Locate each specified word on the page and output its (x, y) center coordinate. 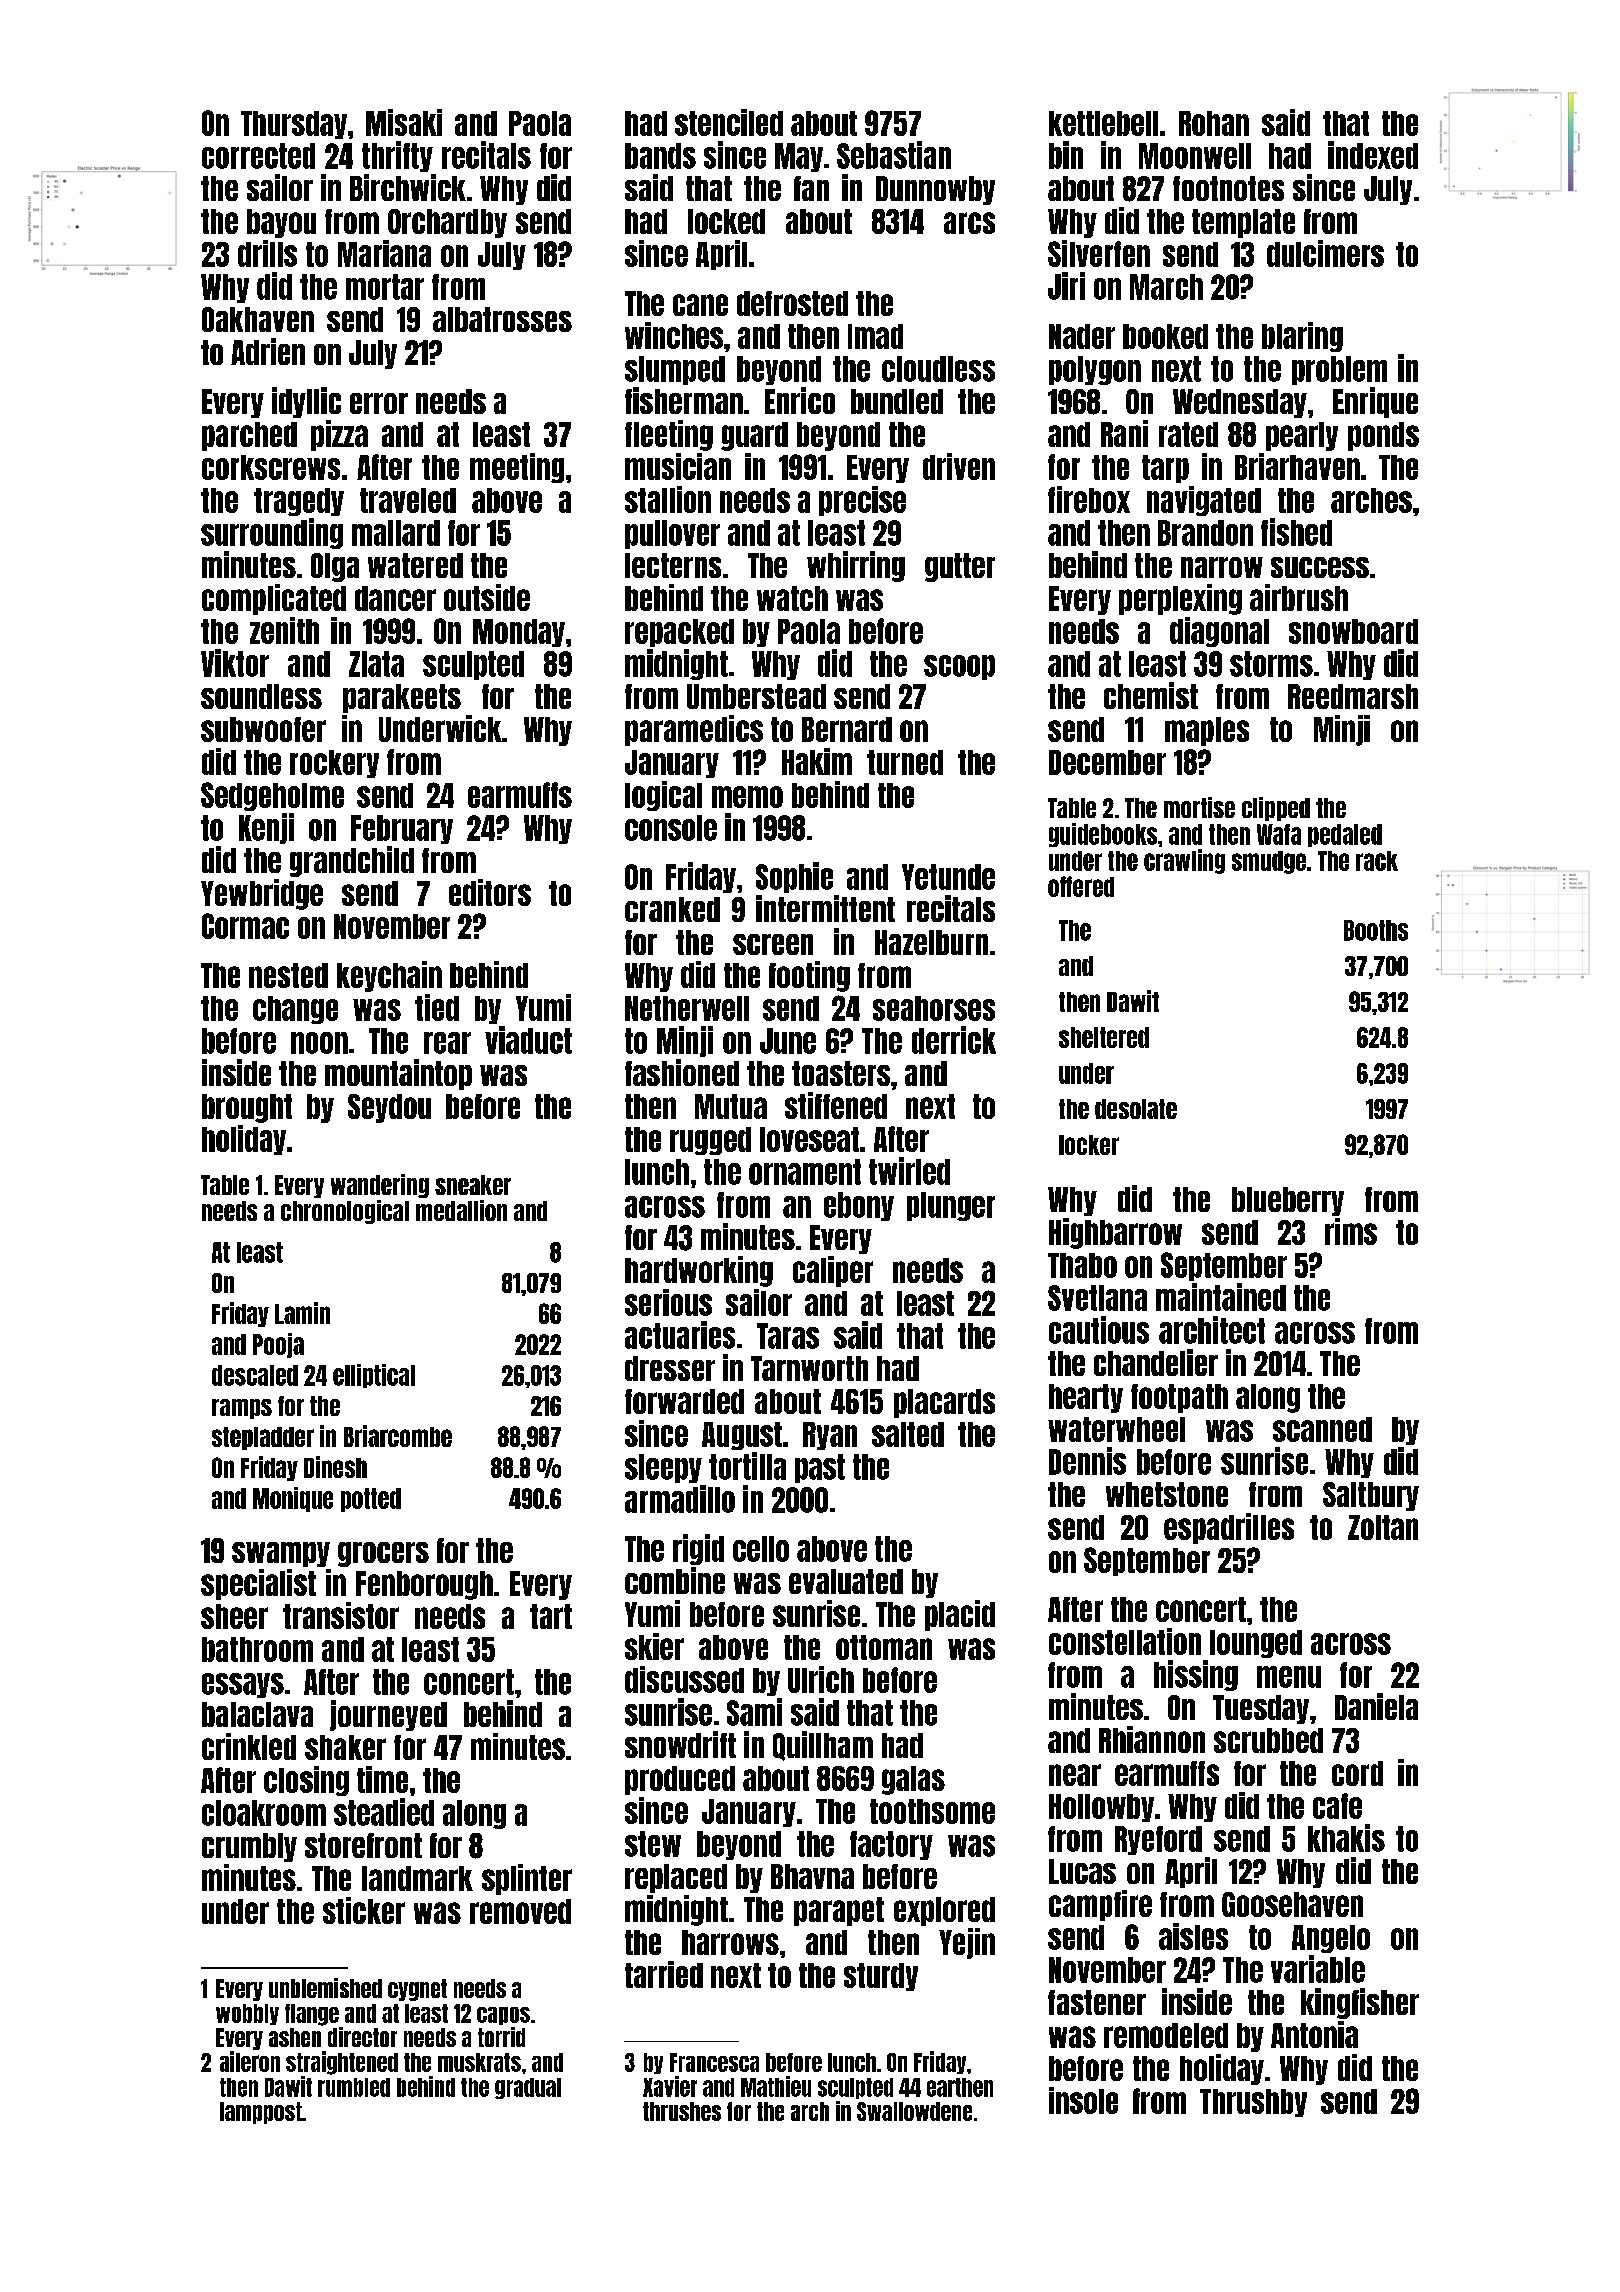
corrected (258, 156)
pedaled (1345, 835)
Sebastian (894, 155)
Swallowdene (914, 2111)
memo (747, 797)
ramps (242, 1409)
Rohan (1214, 123)
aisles (1193, 1936)
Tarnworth (809, 1368)
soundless (261, 696)
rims (1351, 1231)
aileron (250, 2061)
